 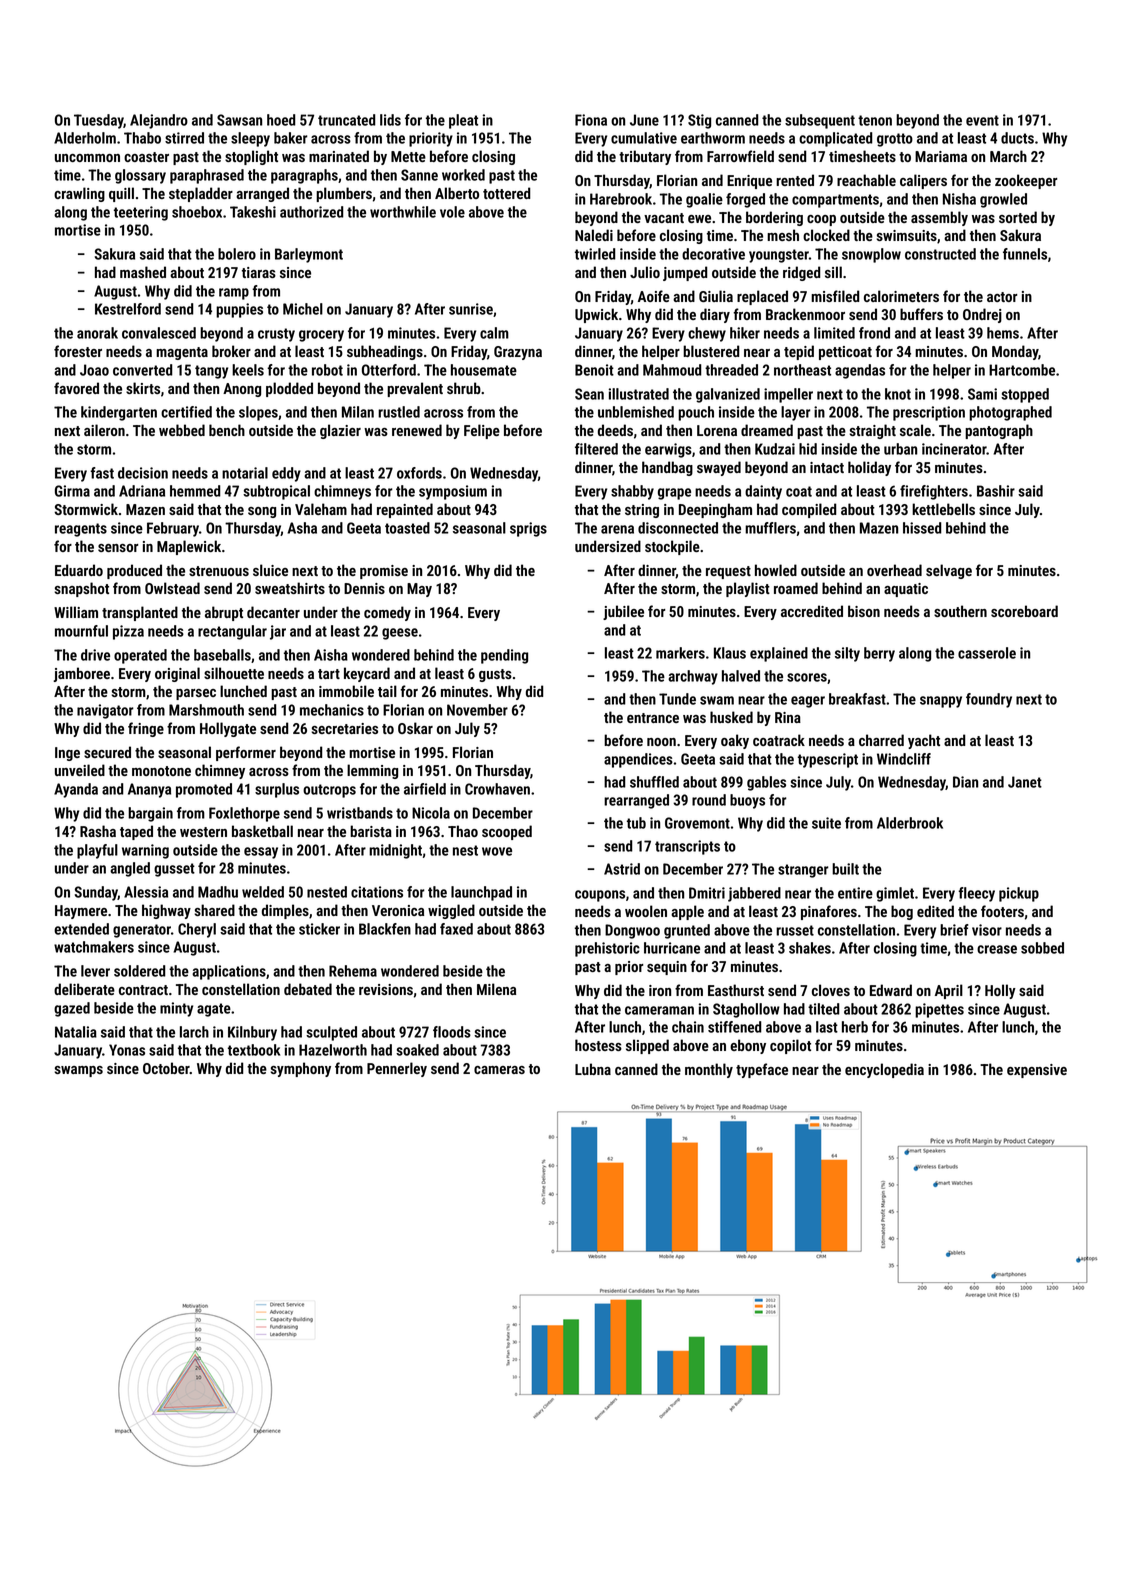 What do you see at coordinates (384, 572) in the document?
I see `promise` at bounding box center [384, 572].
